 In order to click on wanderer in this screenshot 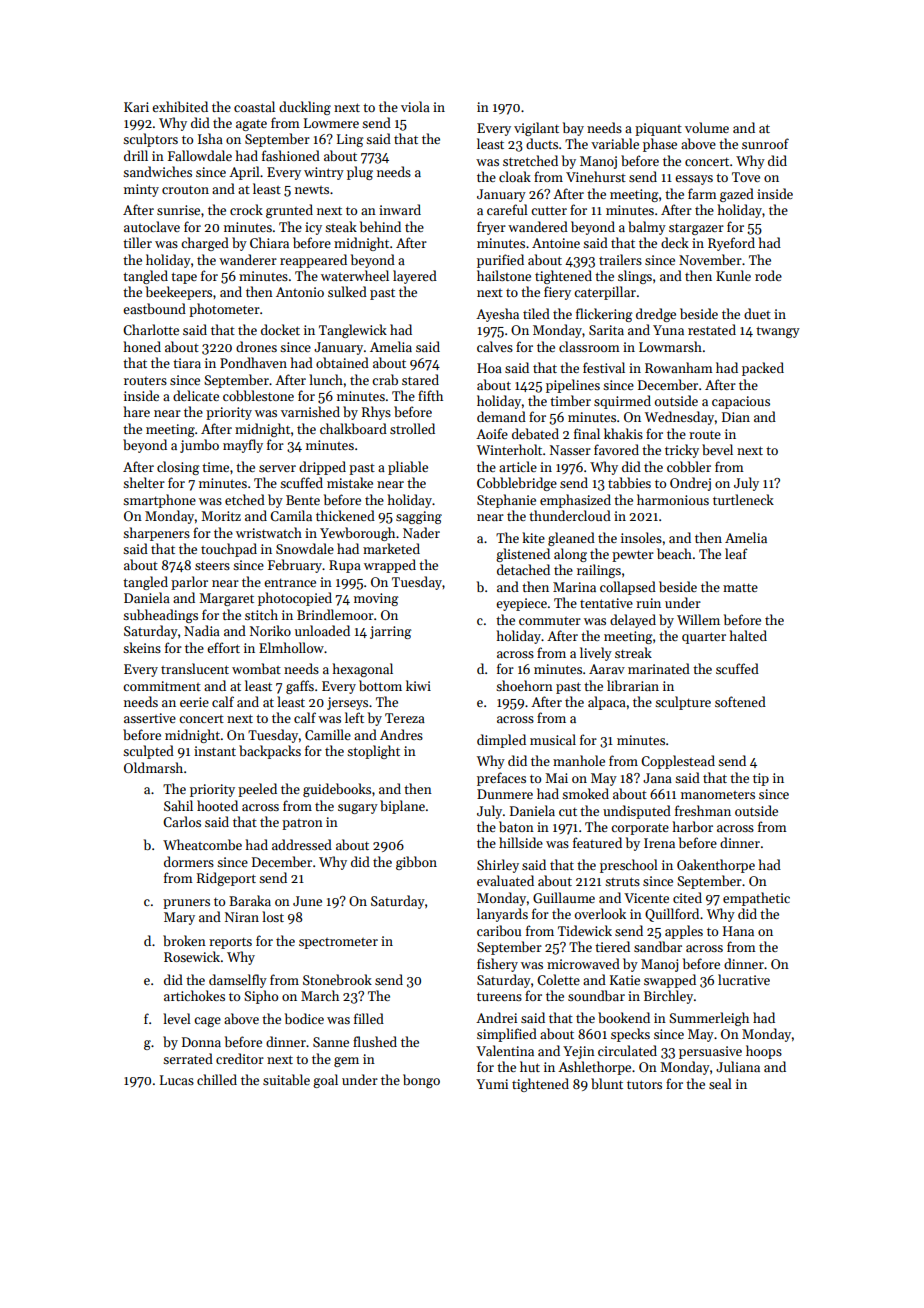, I will do `click(248, 259)`.
